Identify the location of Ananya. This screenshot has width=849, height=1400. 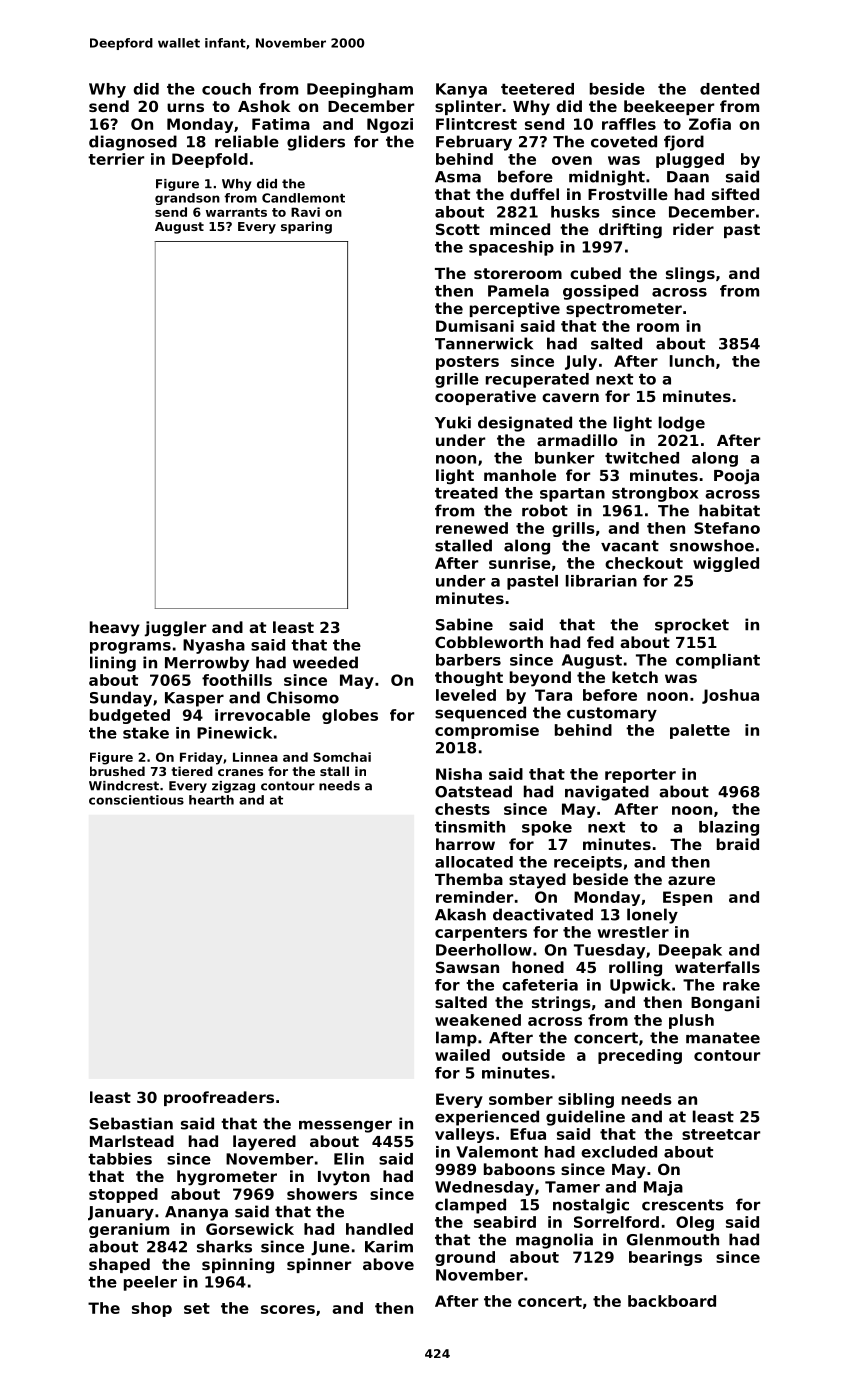
(196, 1213).
